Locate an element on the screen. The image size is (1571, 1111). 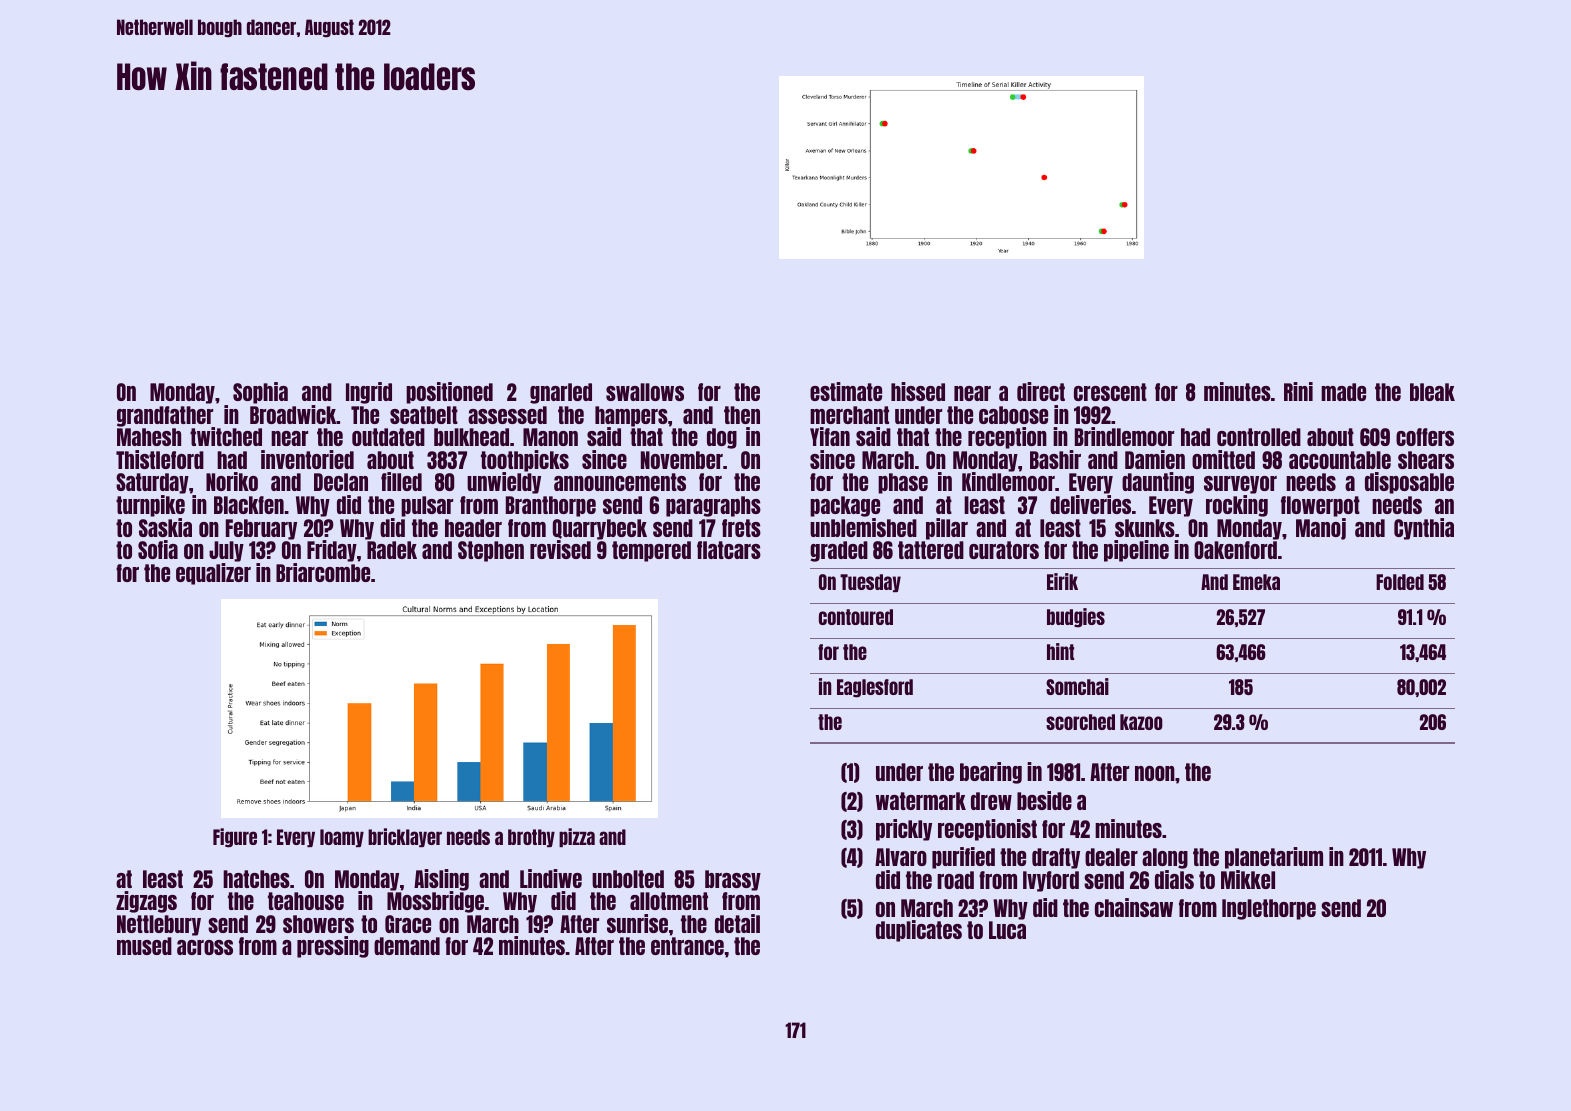
Nettlebury is located at coordinates (159, 925).
